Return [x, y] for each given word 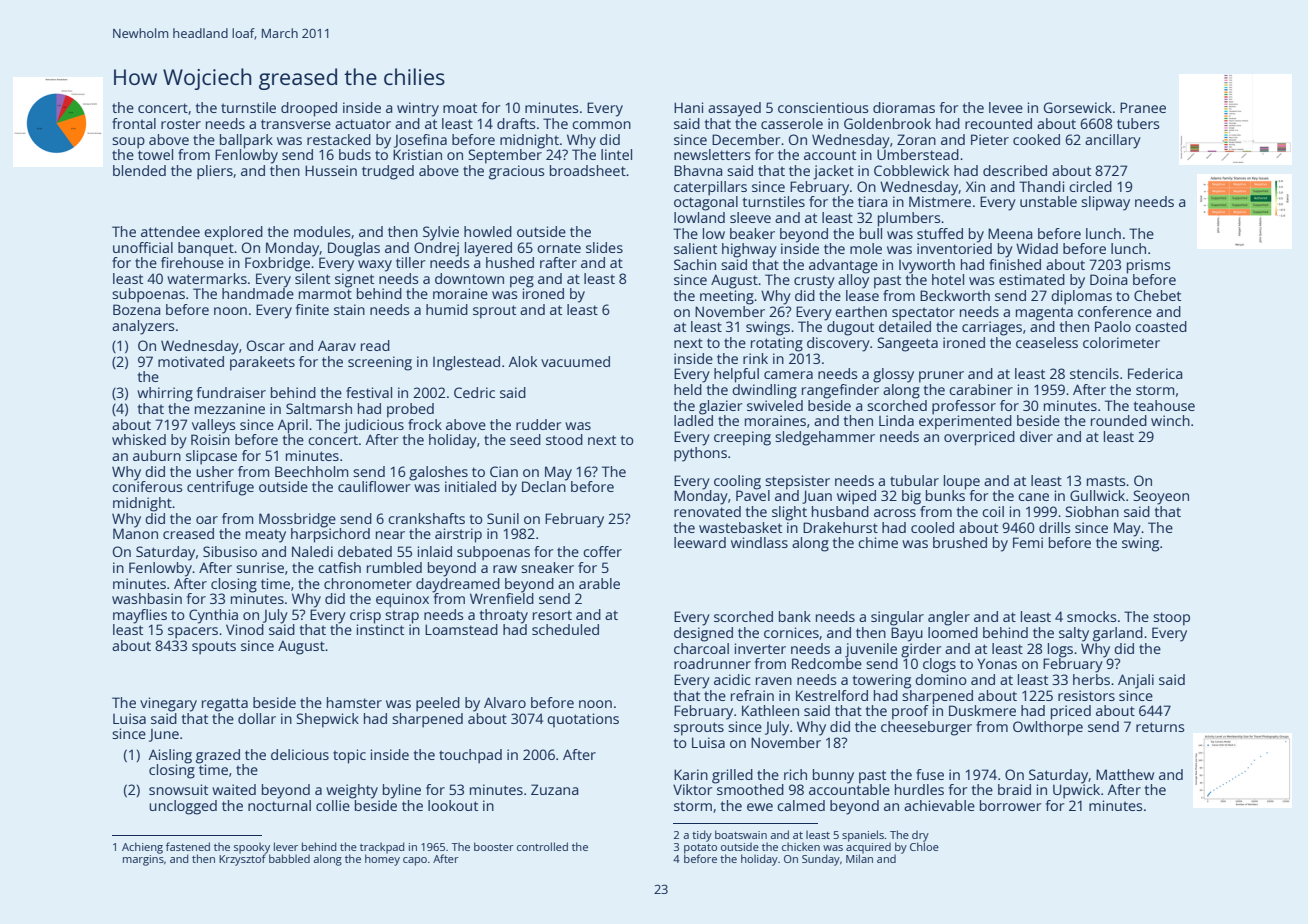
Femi [1028, 542]
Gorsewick [1078, 107]
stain [349, 309]
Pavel [753, 495]
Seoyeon [1161, 497]
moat [460, 108]
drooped [309, 109]
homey [382, 860]
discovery [838, 344]
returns [1160, 727]
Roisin [210, 439]
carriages [992, 328]
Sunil [503, 518]
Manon [135, 533]
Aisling [170, 756]
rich [795, 774]
